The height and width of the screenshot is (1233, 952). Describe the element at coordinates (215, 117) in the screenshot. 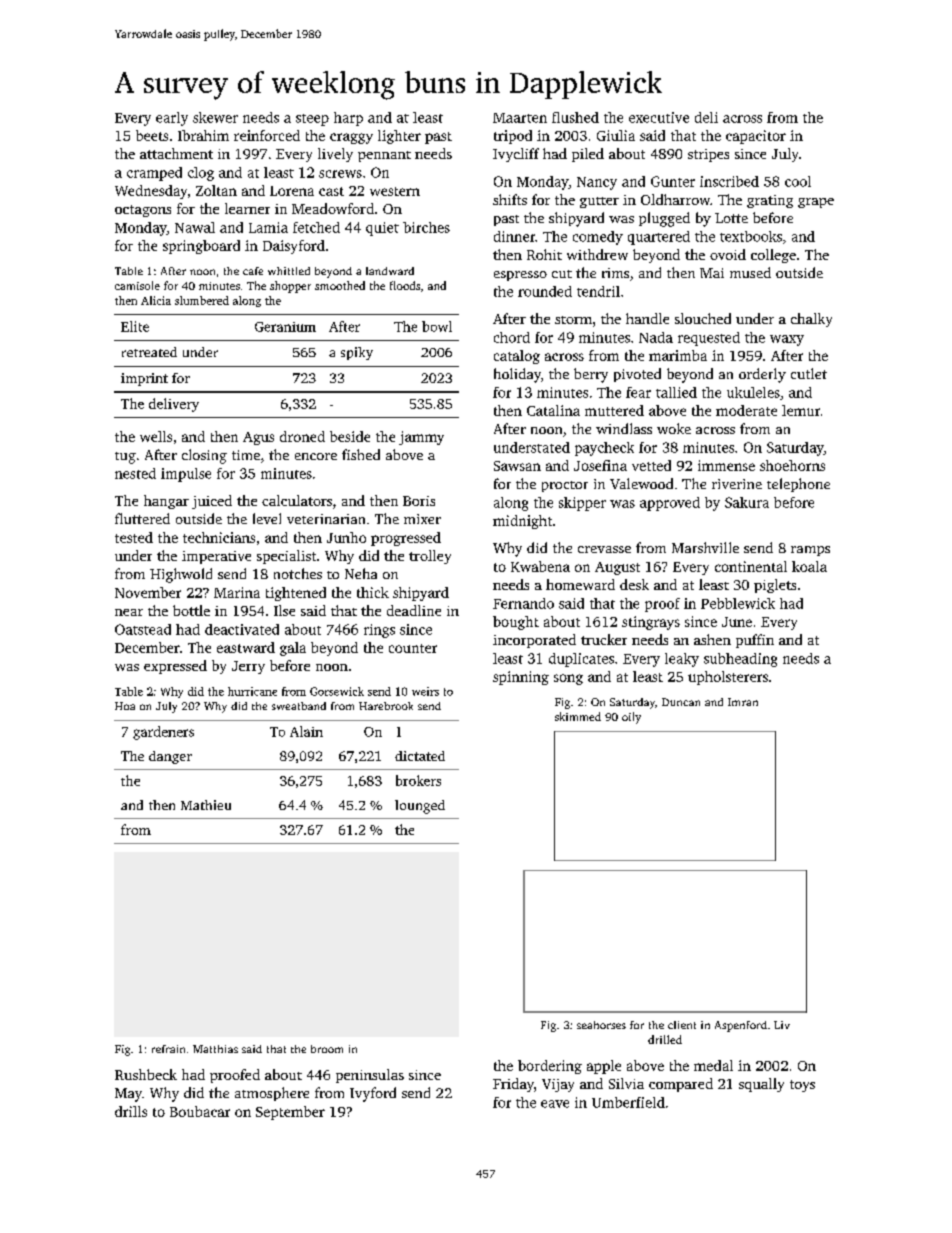

I see `skewer` at that location.
